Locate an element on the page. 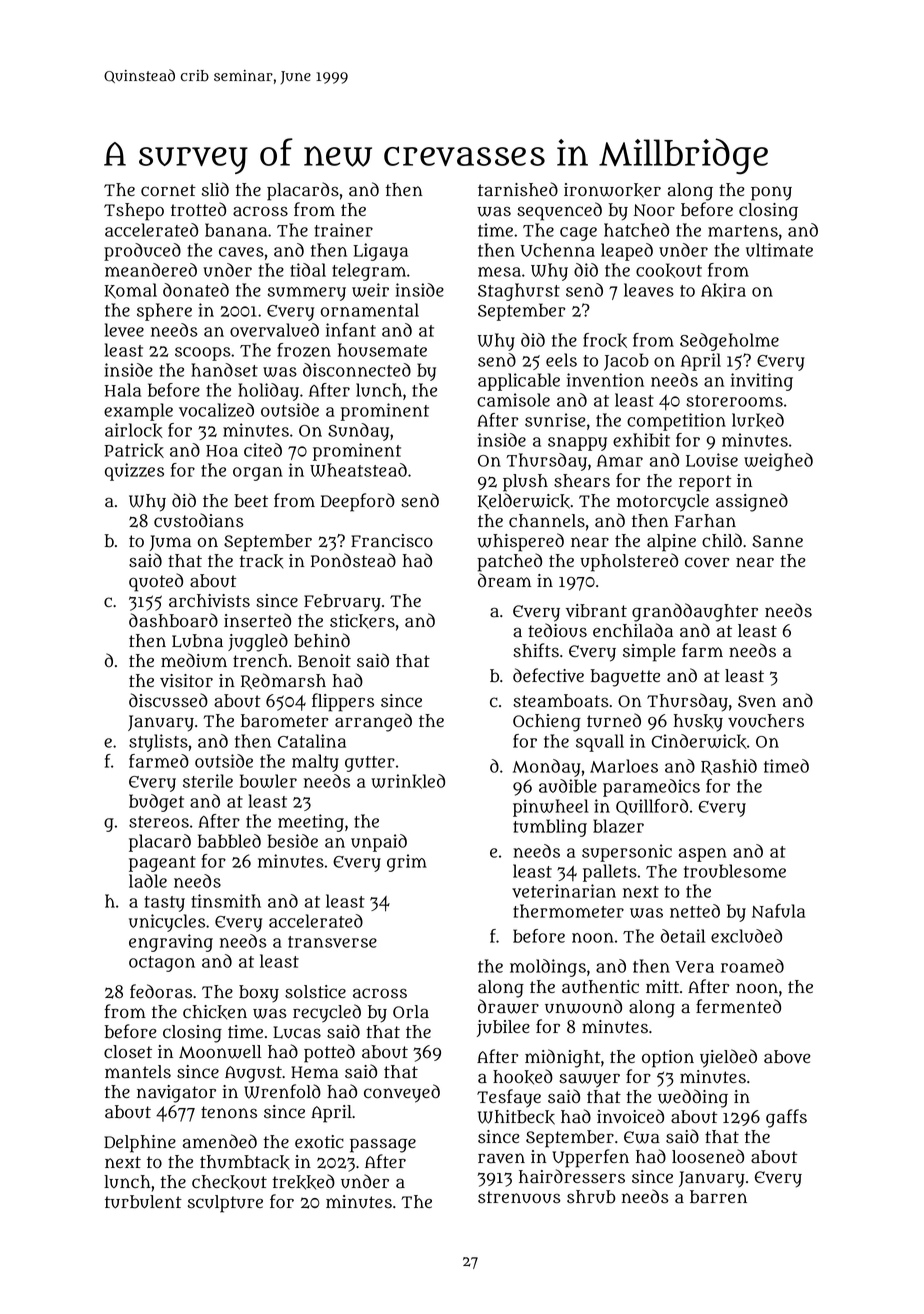 This image has width=924, height=1314. ironworker is located at coordinates (612, 190).
